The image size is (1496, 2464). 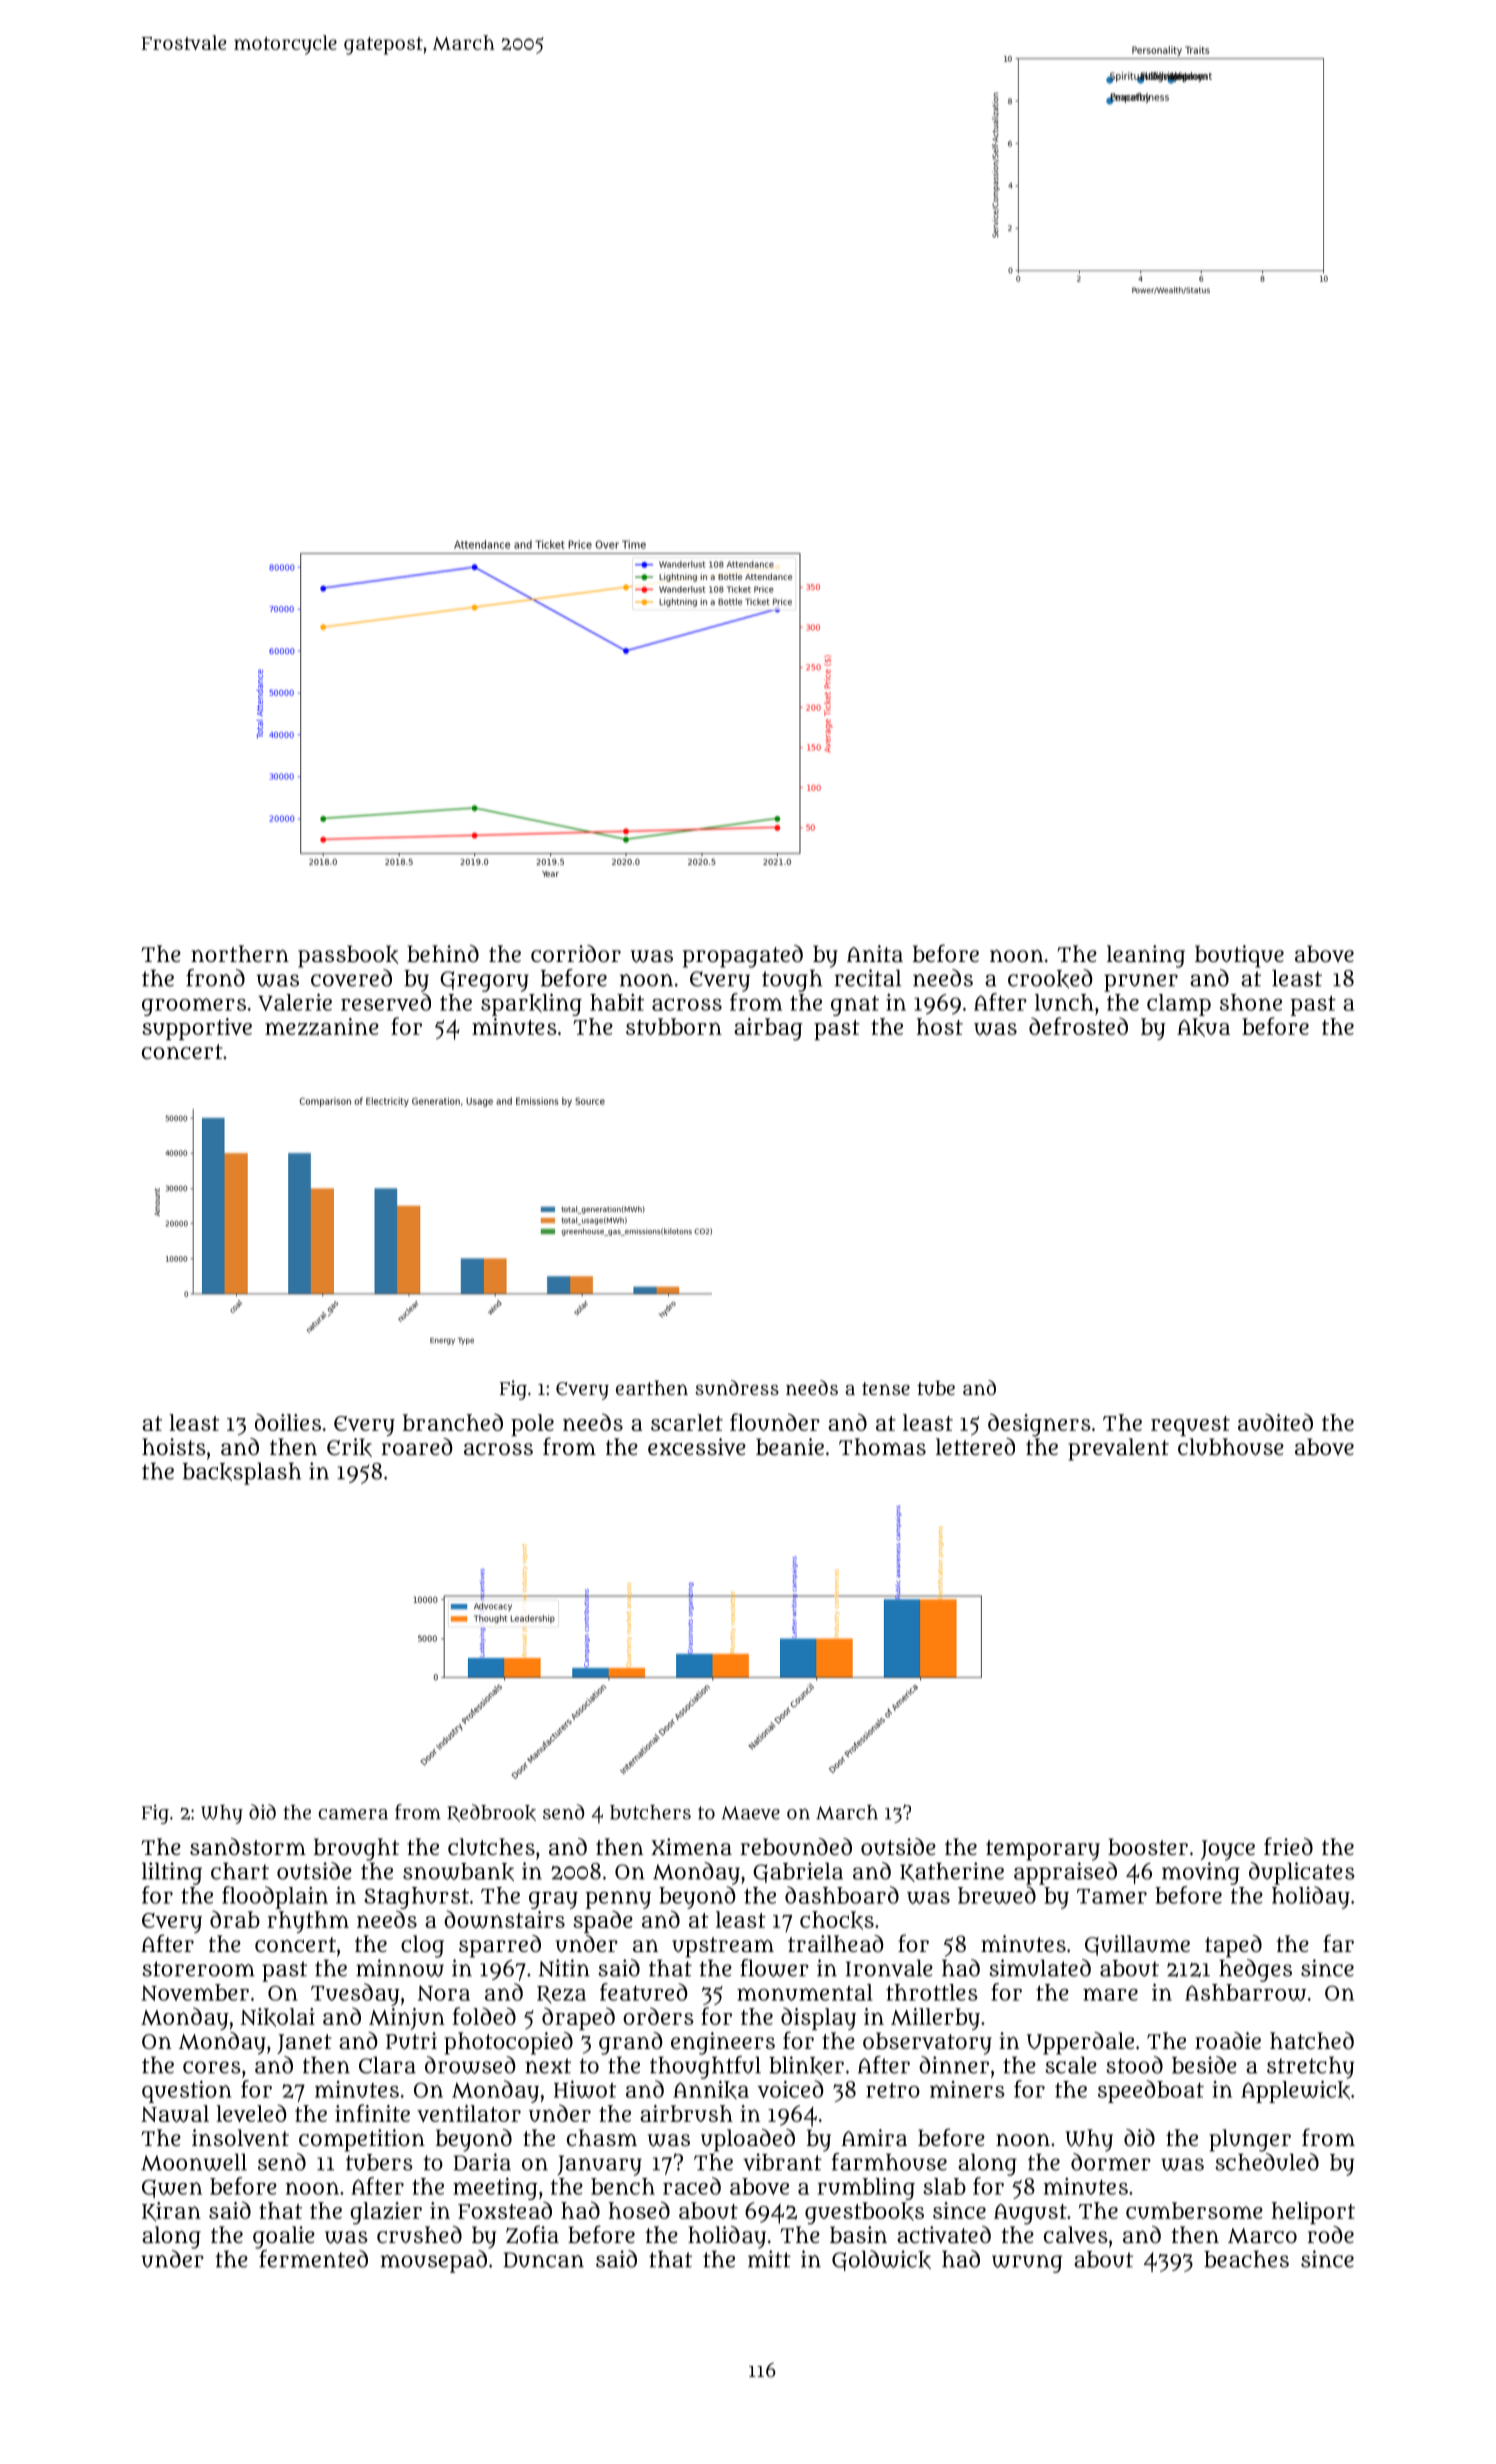 What do you see at coordinates (1288, 1846) in the screenshot?
I see `fried` at bounding box center [1288, 1846].
